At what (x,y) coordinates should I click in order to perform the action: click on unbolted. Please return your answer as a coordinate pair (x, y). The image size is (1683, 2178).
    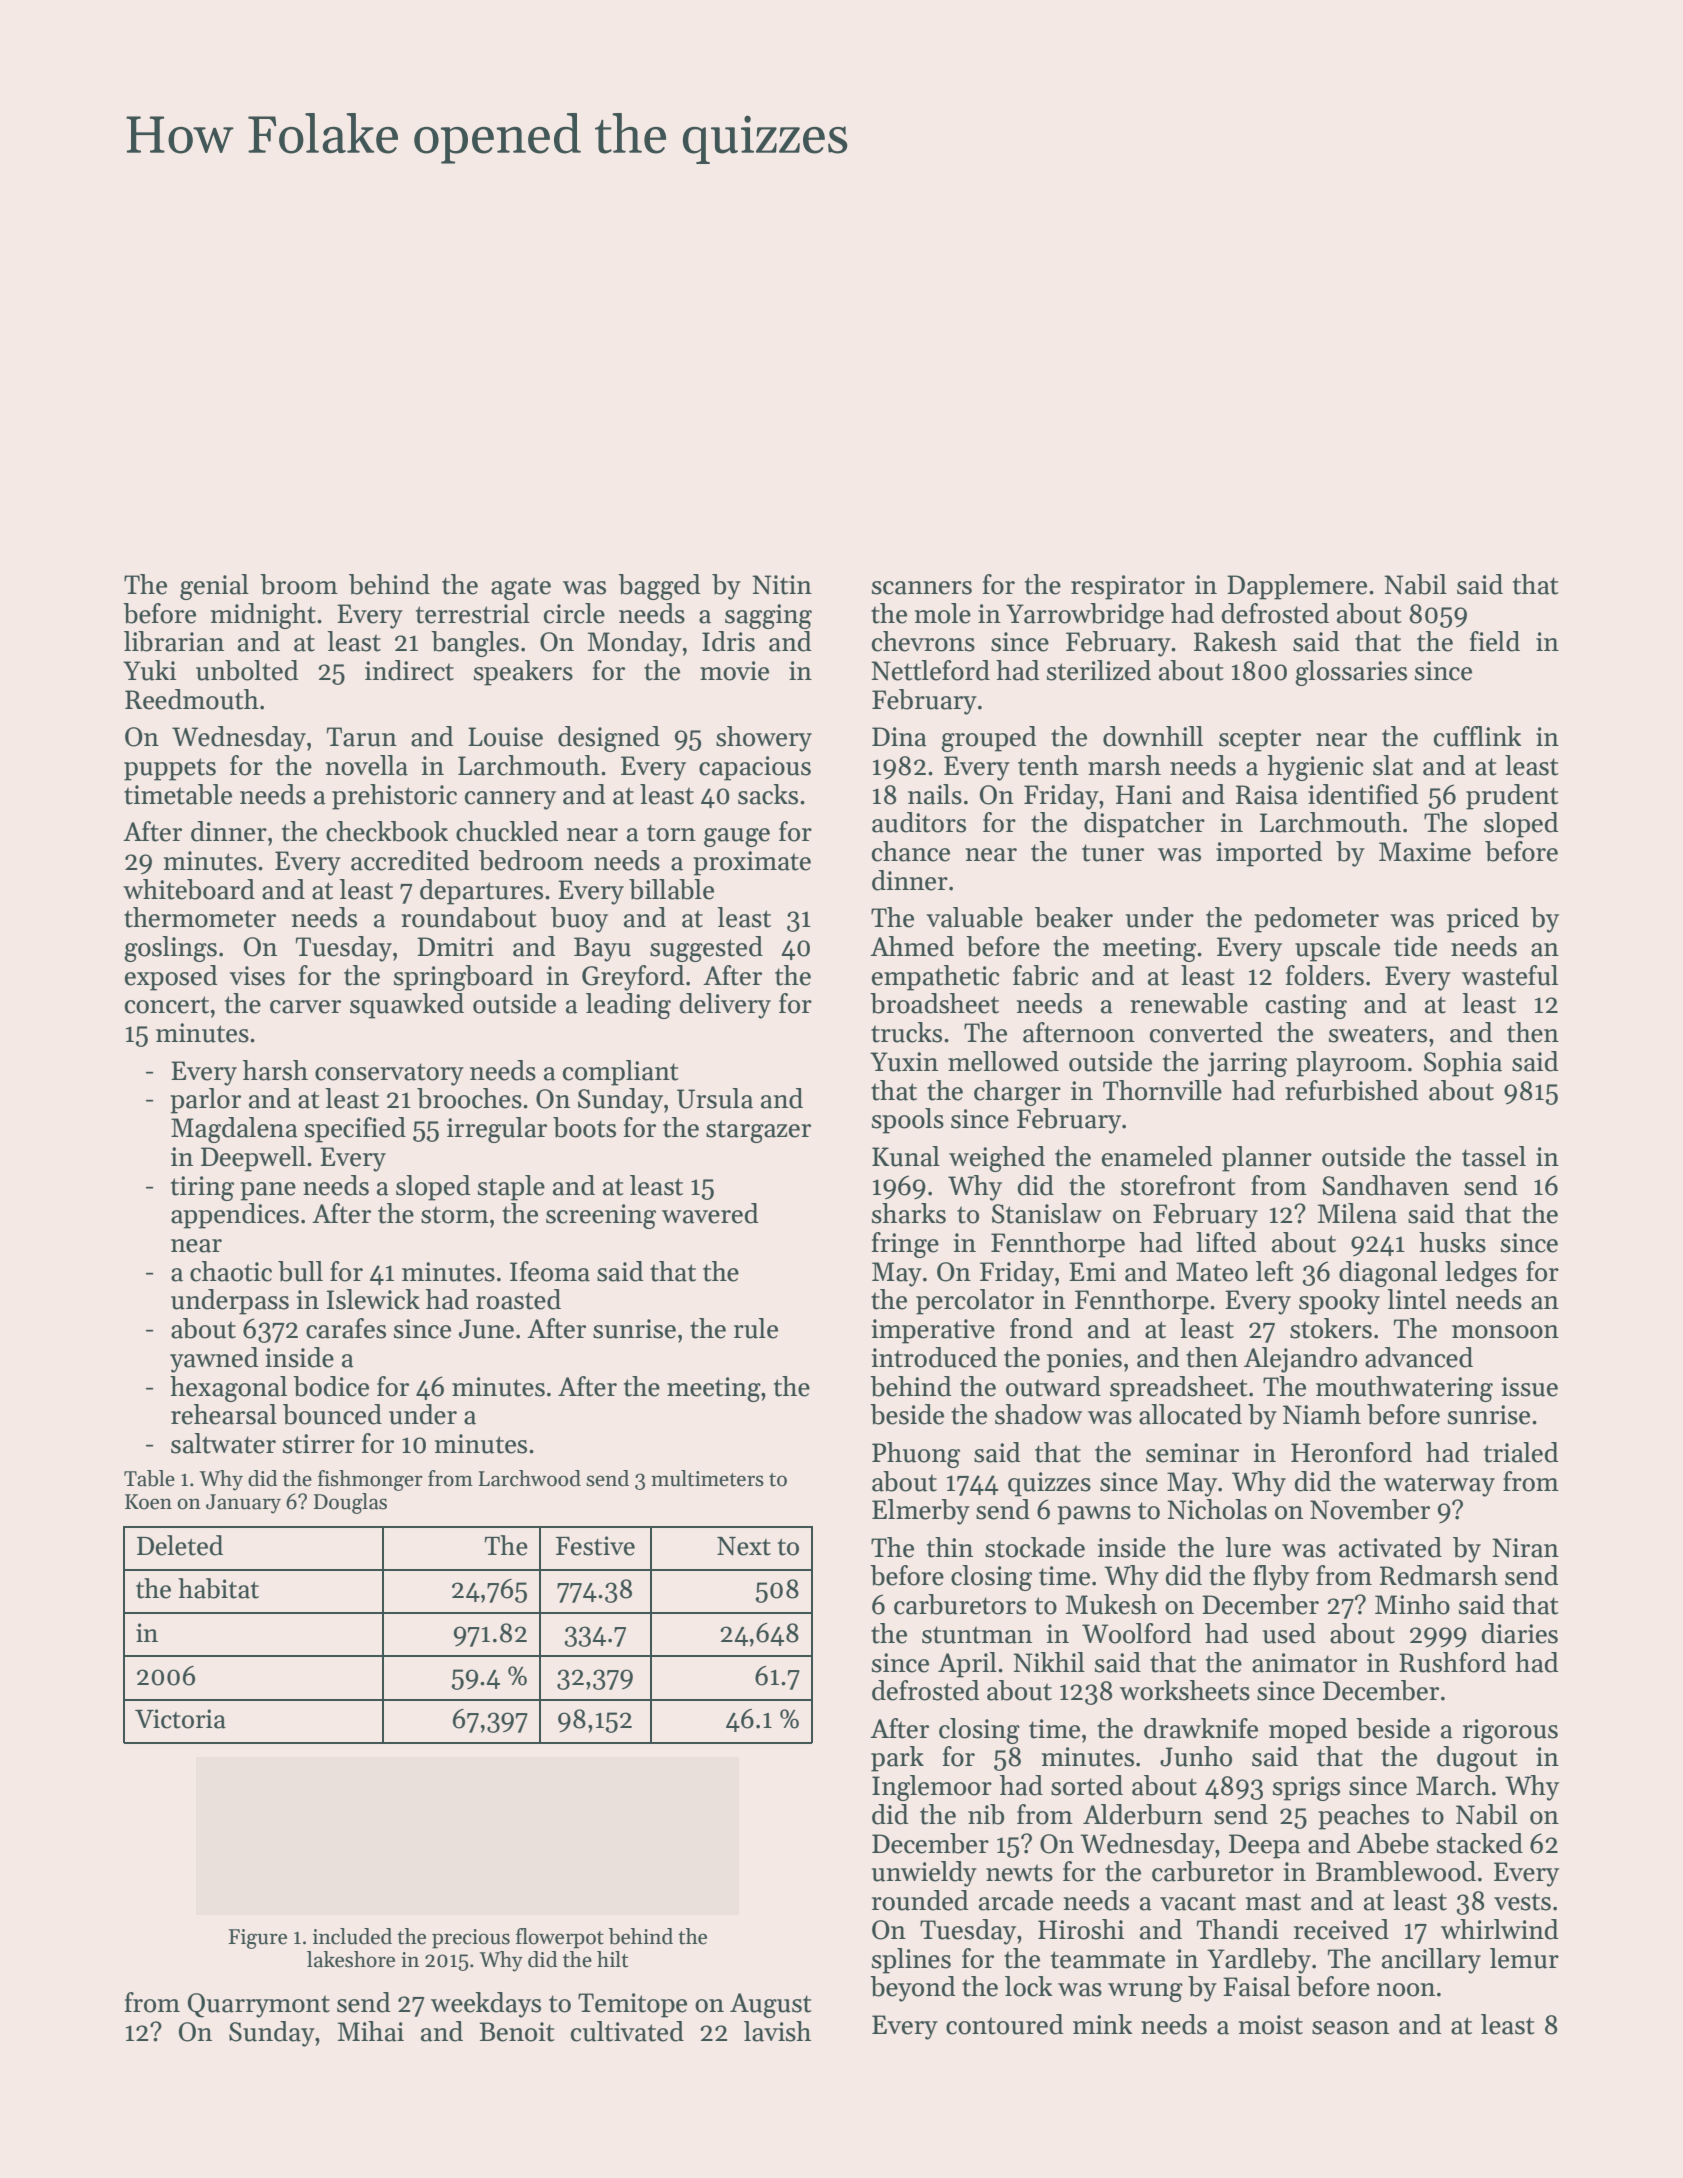
    Looking at the image, I should click on (247, 670).
